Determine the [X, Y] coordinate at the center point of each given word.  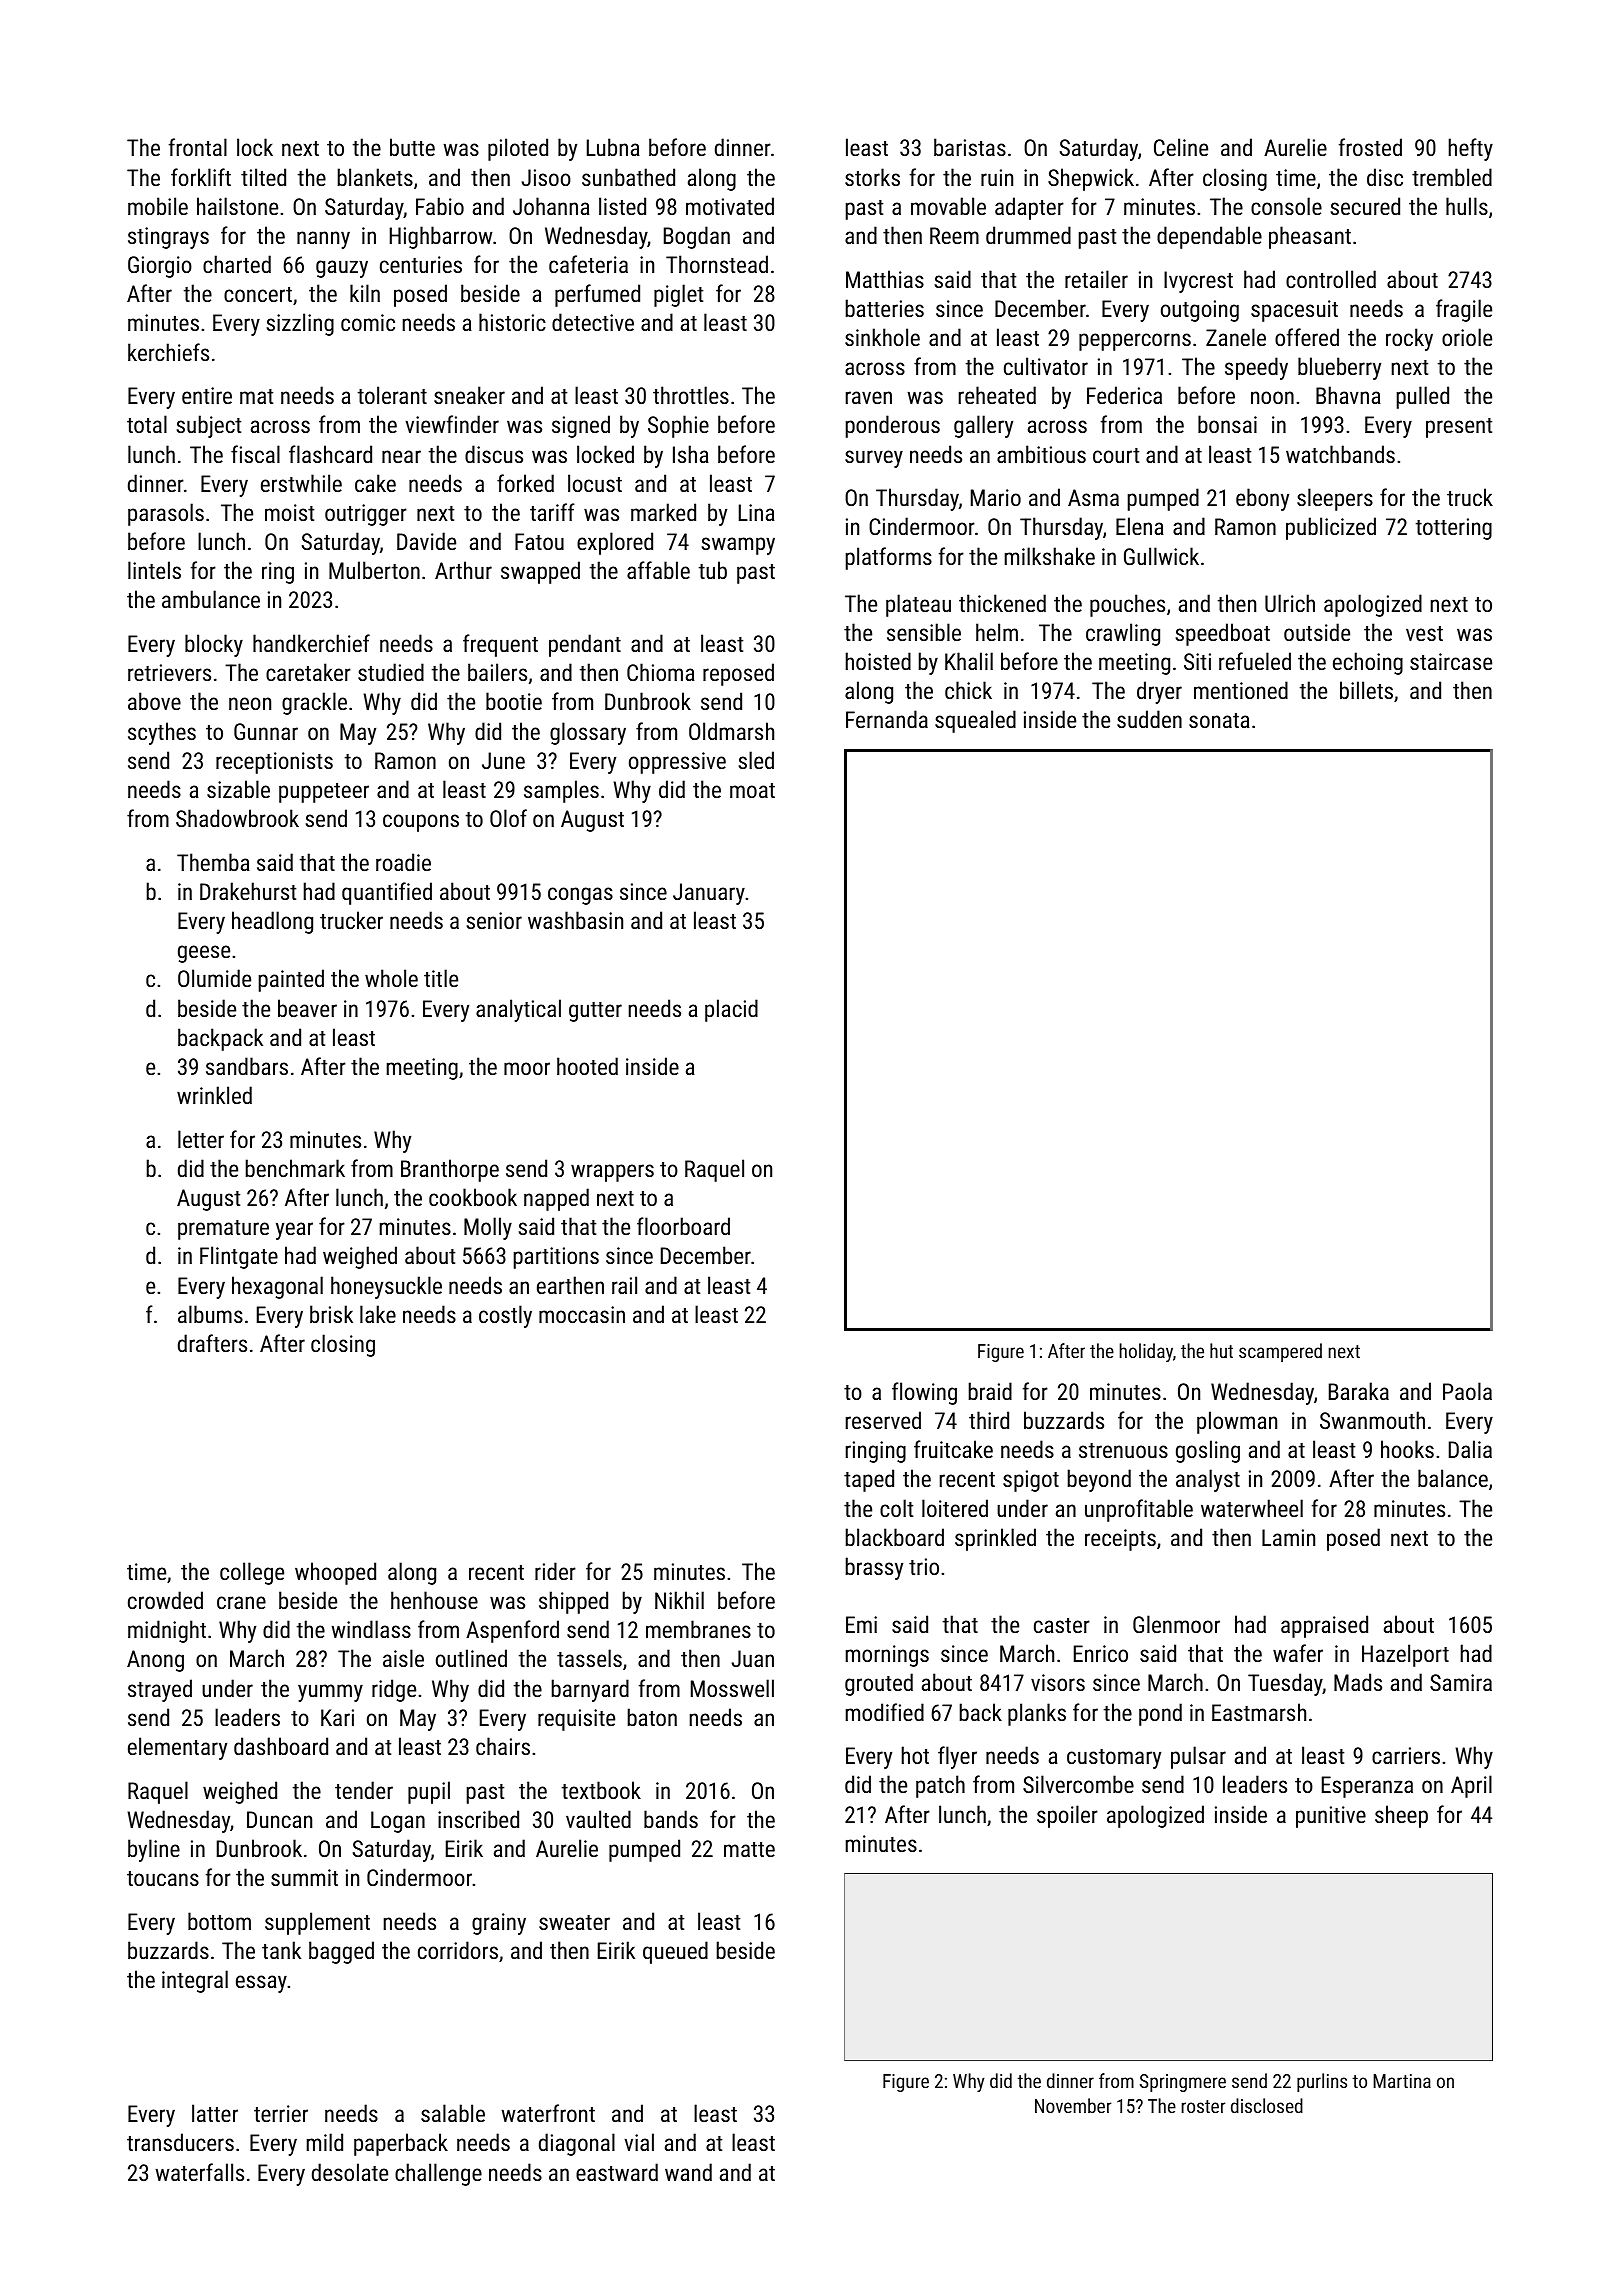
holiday [1146, 1352]
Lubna [613, 147]
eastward [617, 2172]
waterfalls [199, 2172]
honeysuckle [386, 1287]
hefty [1471, 149]
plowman [1237, 1422]
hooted [587, 1066]
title [441, 978]
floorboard [683, 1226]
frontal [198, 147]
